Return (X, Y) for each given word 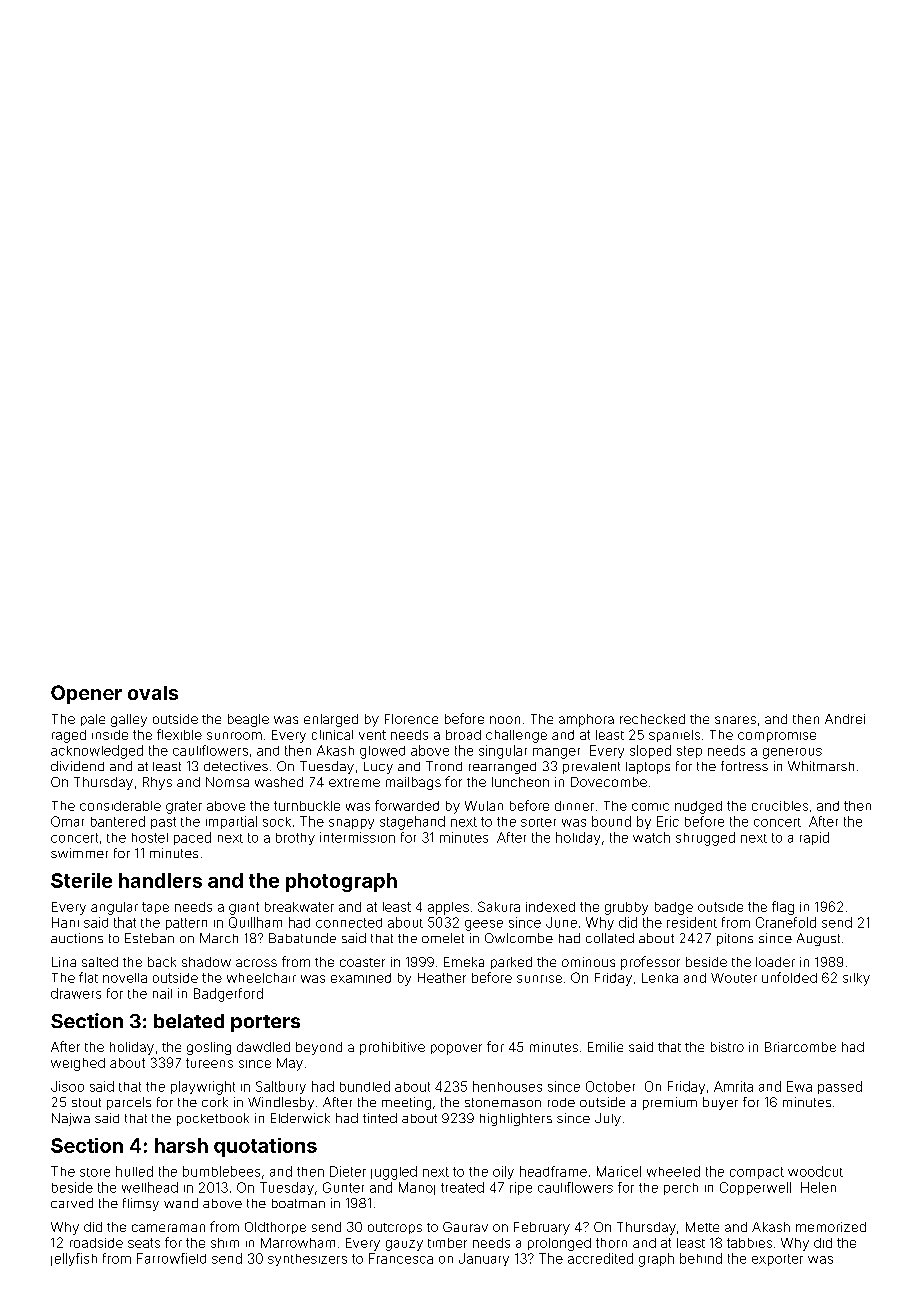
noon (505, 720)
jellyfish (74, 1259)
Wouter (734, 978)
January (484, 1259)
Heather (442, 978)
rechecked (652, 719)
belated (189, 1021)
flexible (179, 734)
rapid (814, 838)
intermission (357, 837)
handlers (160, 880)
